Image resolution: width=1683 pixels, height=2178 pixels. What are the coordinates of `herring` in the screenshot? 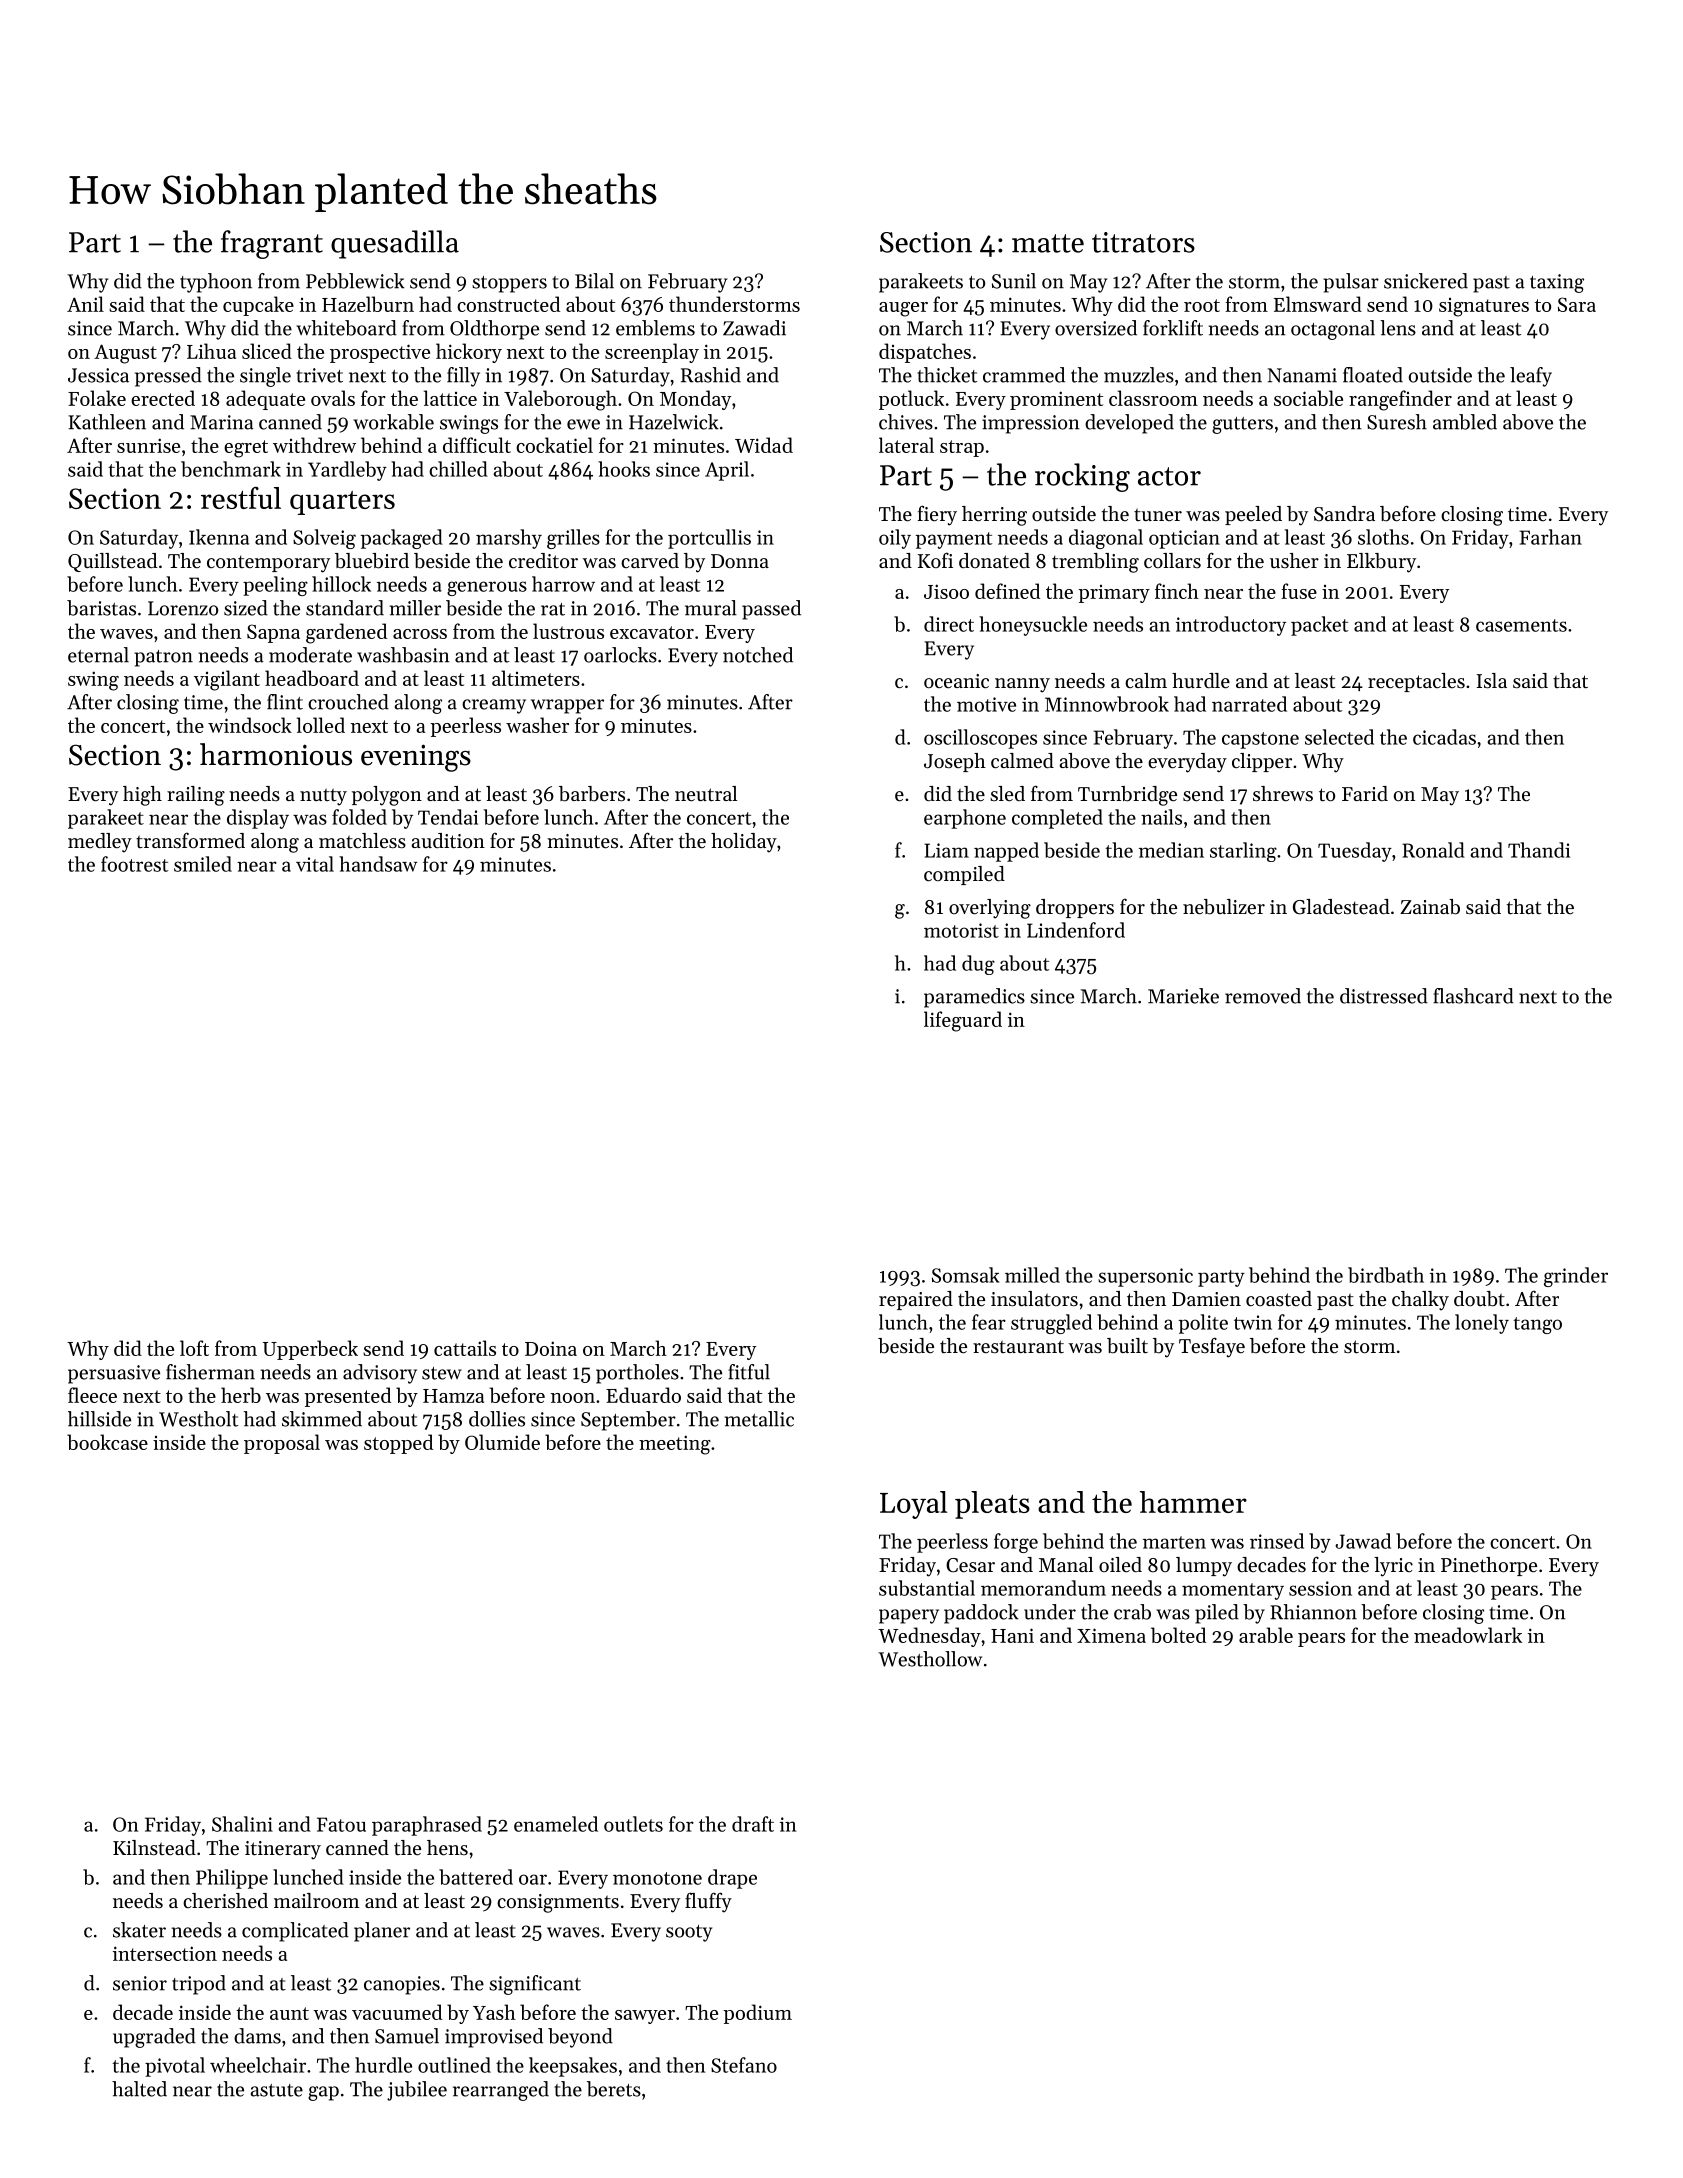 It's located at (994, 516).
